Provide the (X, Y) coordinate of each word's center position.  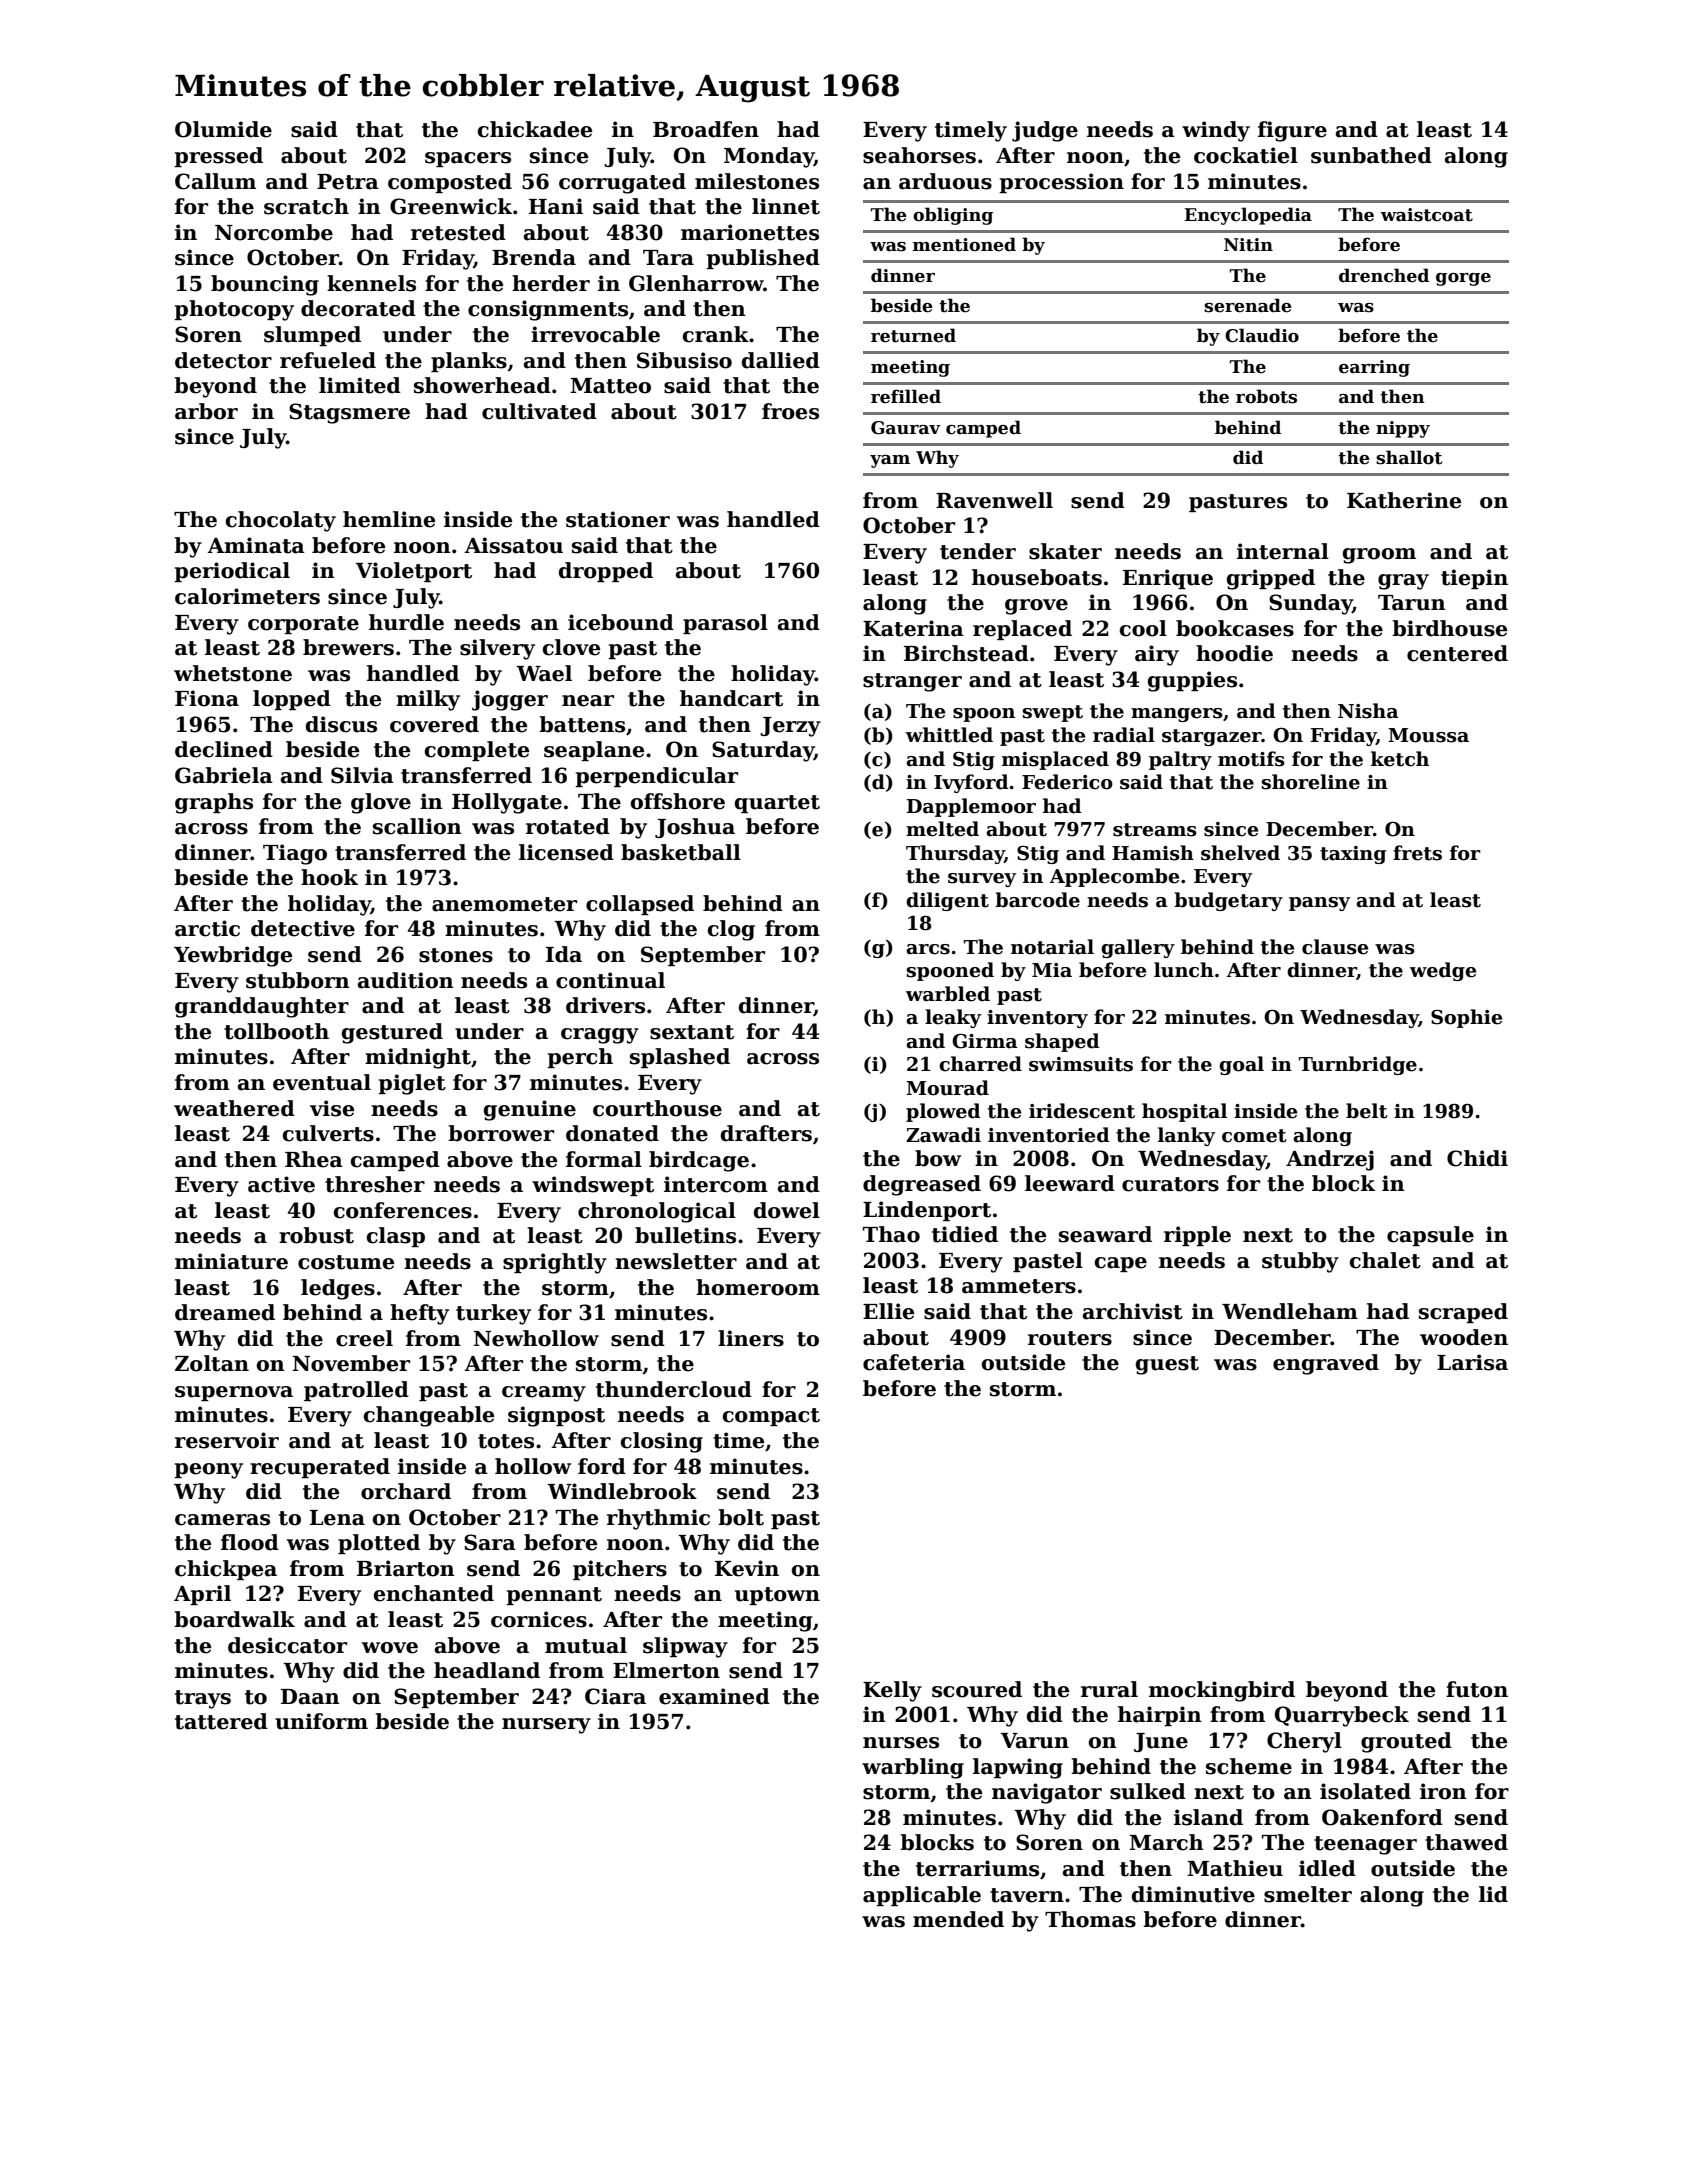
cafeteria (914, 1362)
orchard (406, 1491)
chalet (1385, 1260)
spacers (468, 159)
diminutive (1193, 1894)
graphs (214, 803)
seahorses (919, 155)
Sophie (1466, 1018)
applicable (922, 1896)
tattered (221, 1721)
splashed (680, 1058)
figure (1292, 131)
